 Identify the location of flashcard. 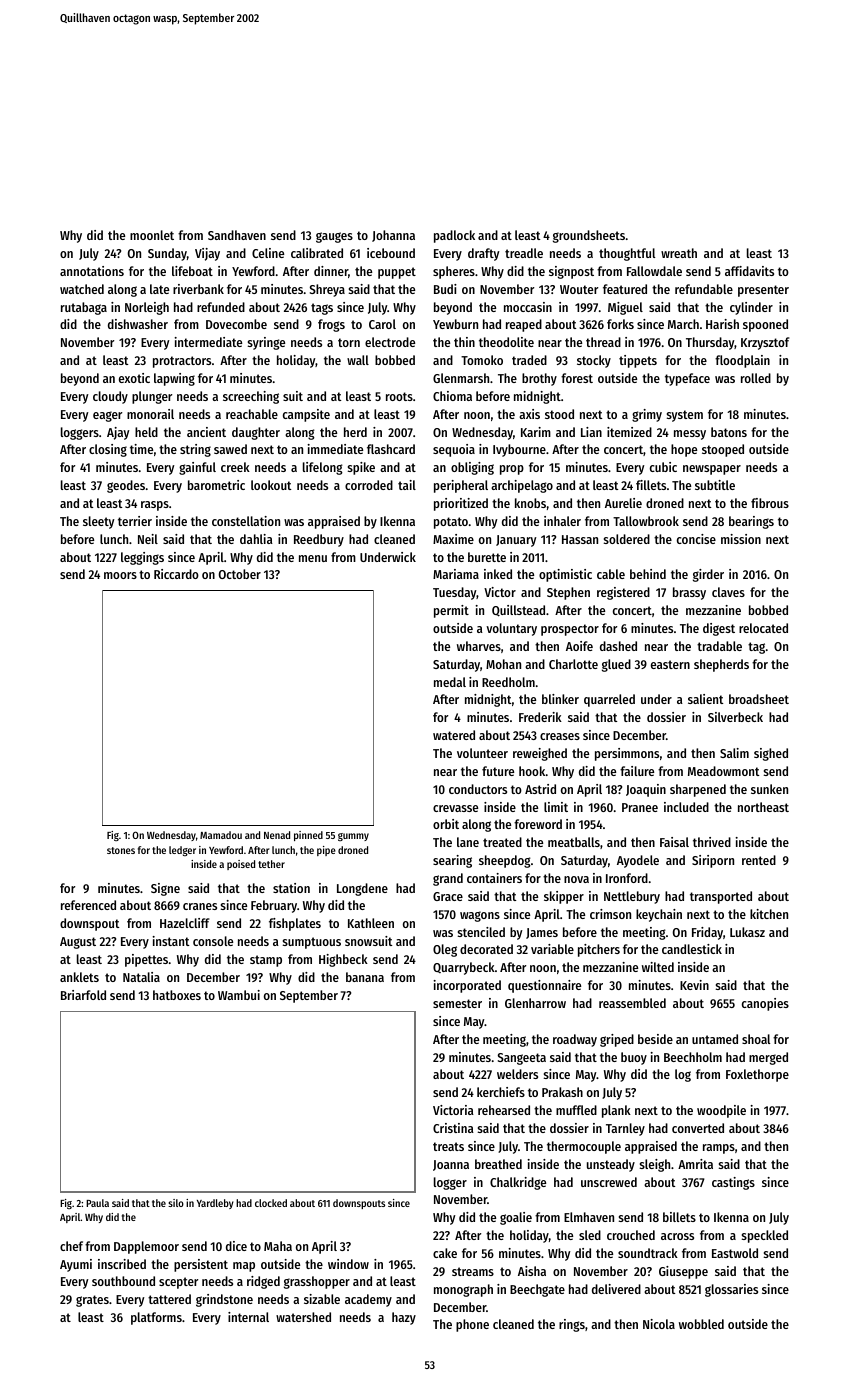
(391, 449).
